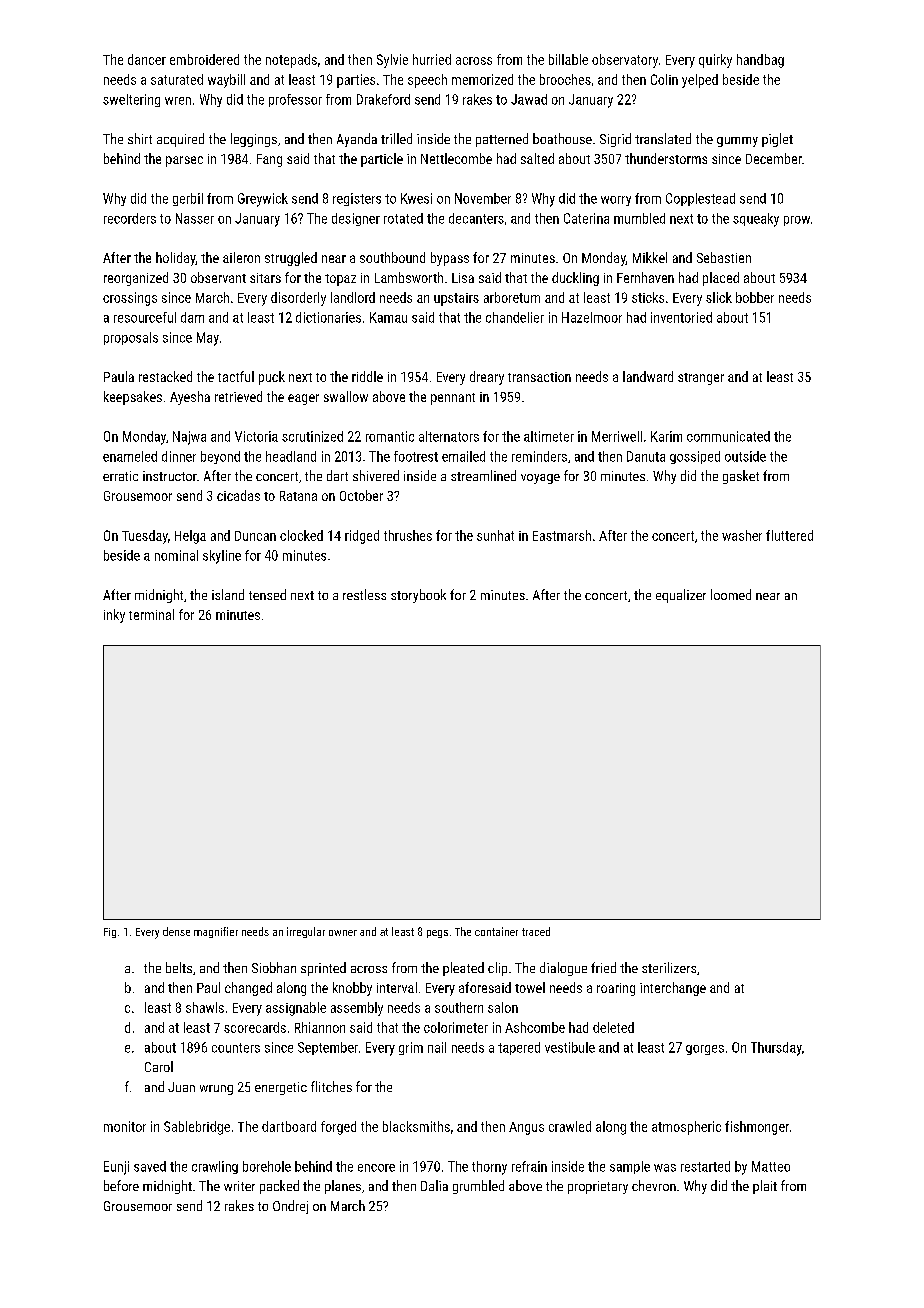 This document has height=1308, width=924. I want to click on proprietary, so click(598, 1187).
